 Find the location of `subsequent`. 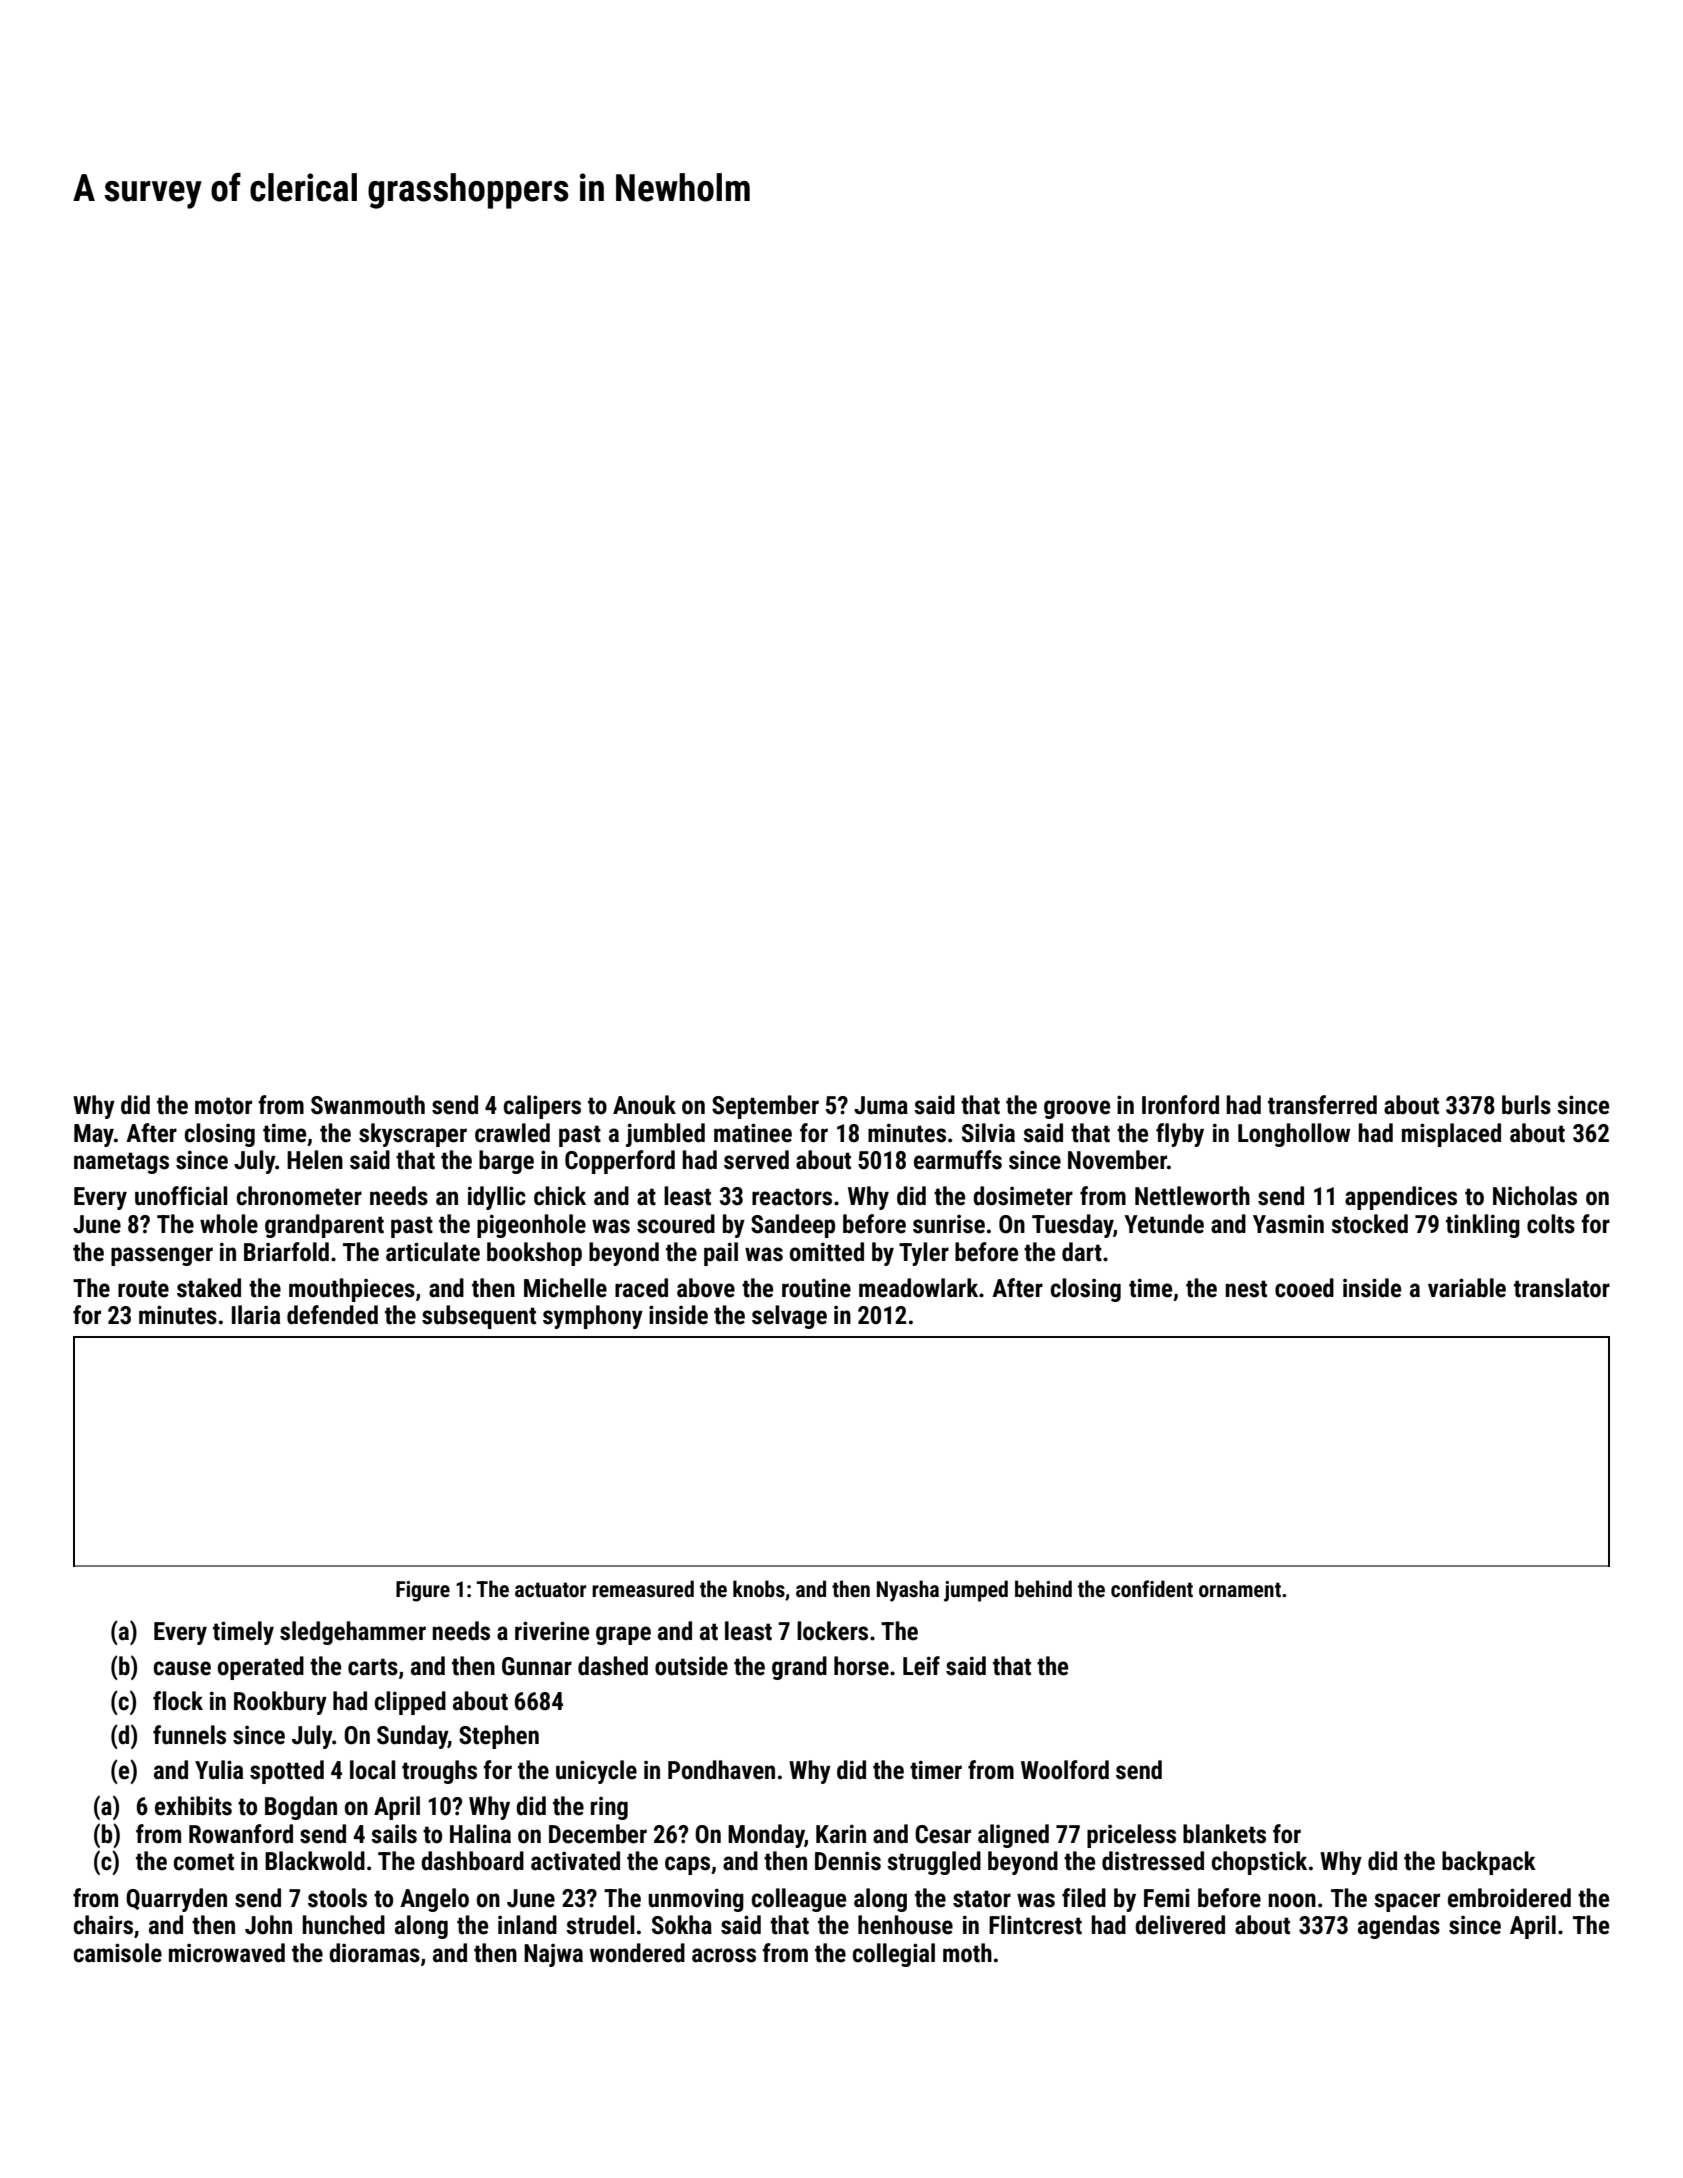

subsequent is located at coordinates (479, 1317).
